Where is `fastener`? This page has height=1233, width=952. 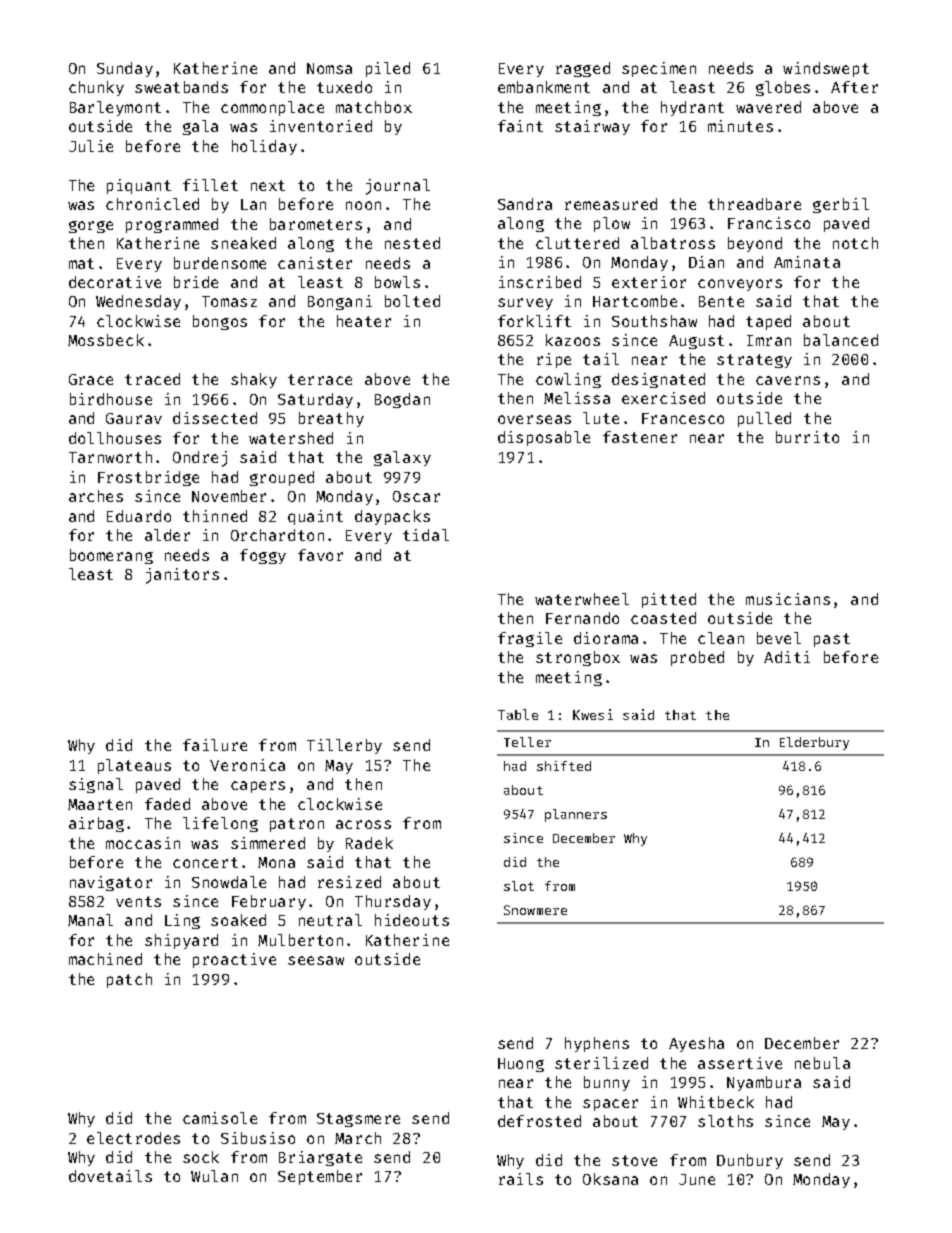 fastener is located at coordinates (640, 437).
